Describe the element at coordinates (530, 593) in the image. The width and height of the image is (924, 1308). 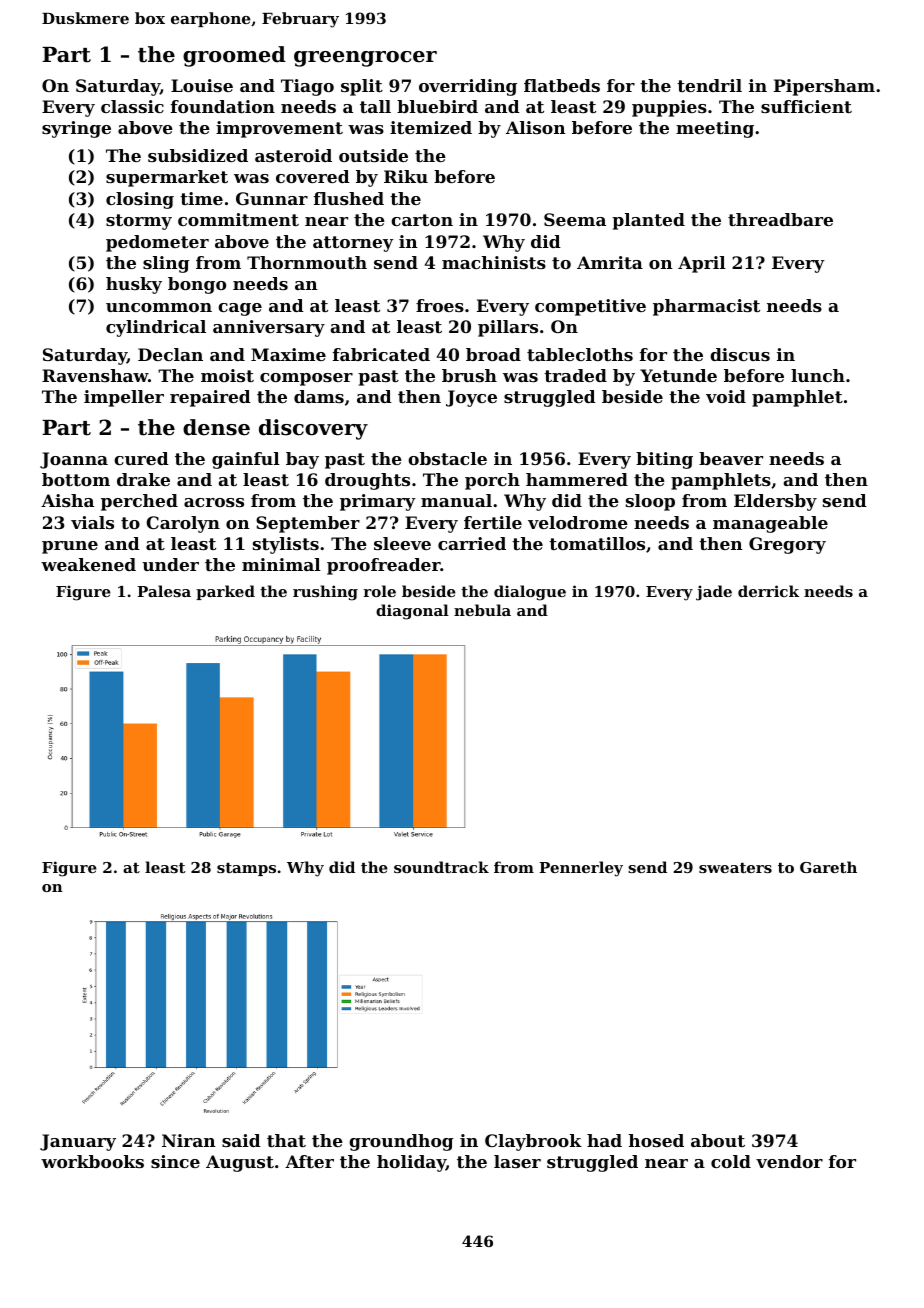
I see `dialogue` at that location.
